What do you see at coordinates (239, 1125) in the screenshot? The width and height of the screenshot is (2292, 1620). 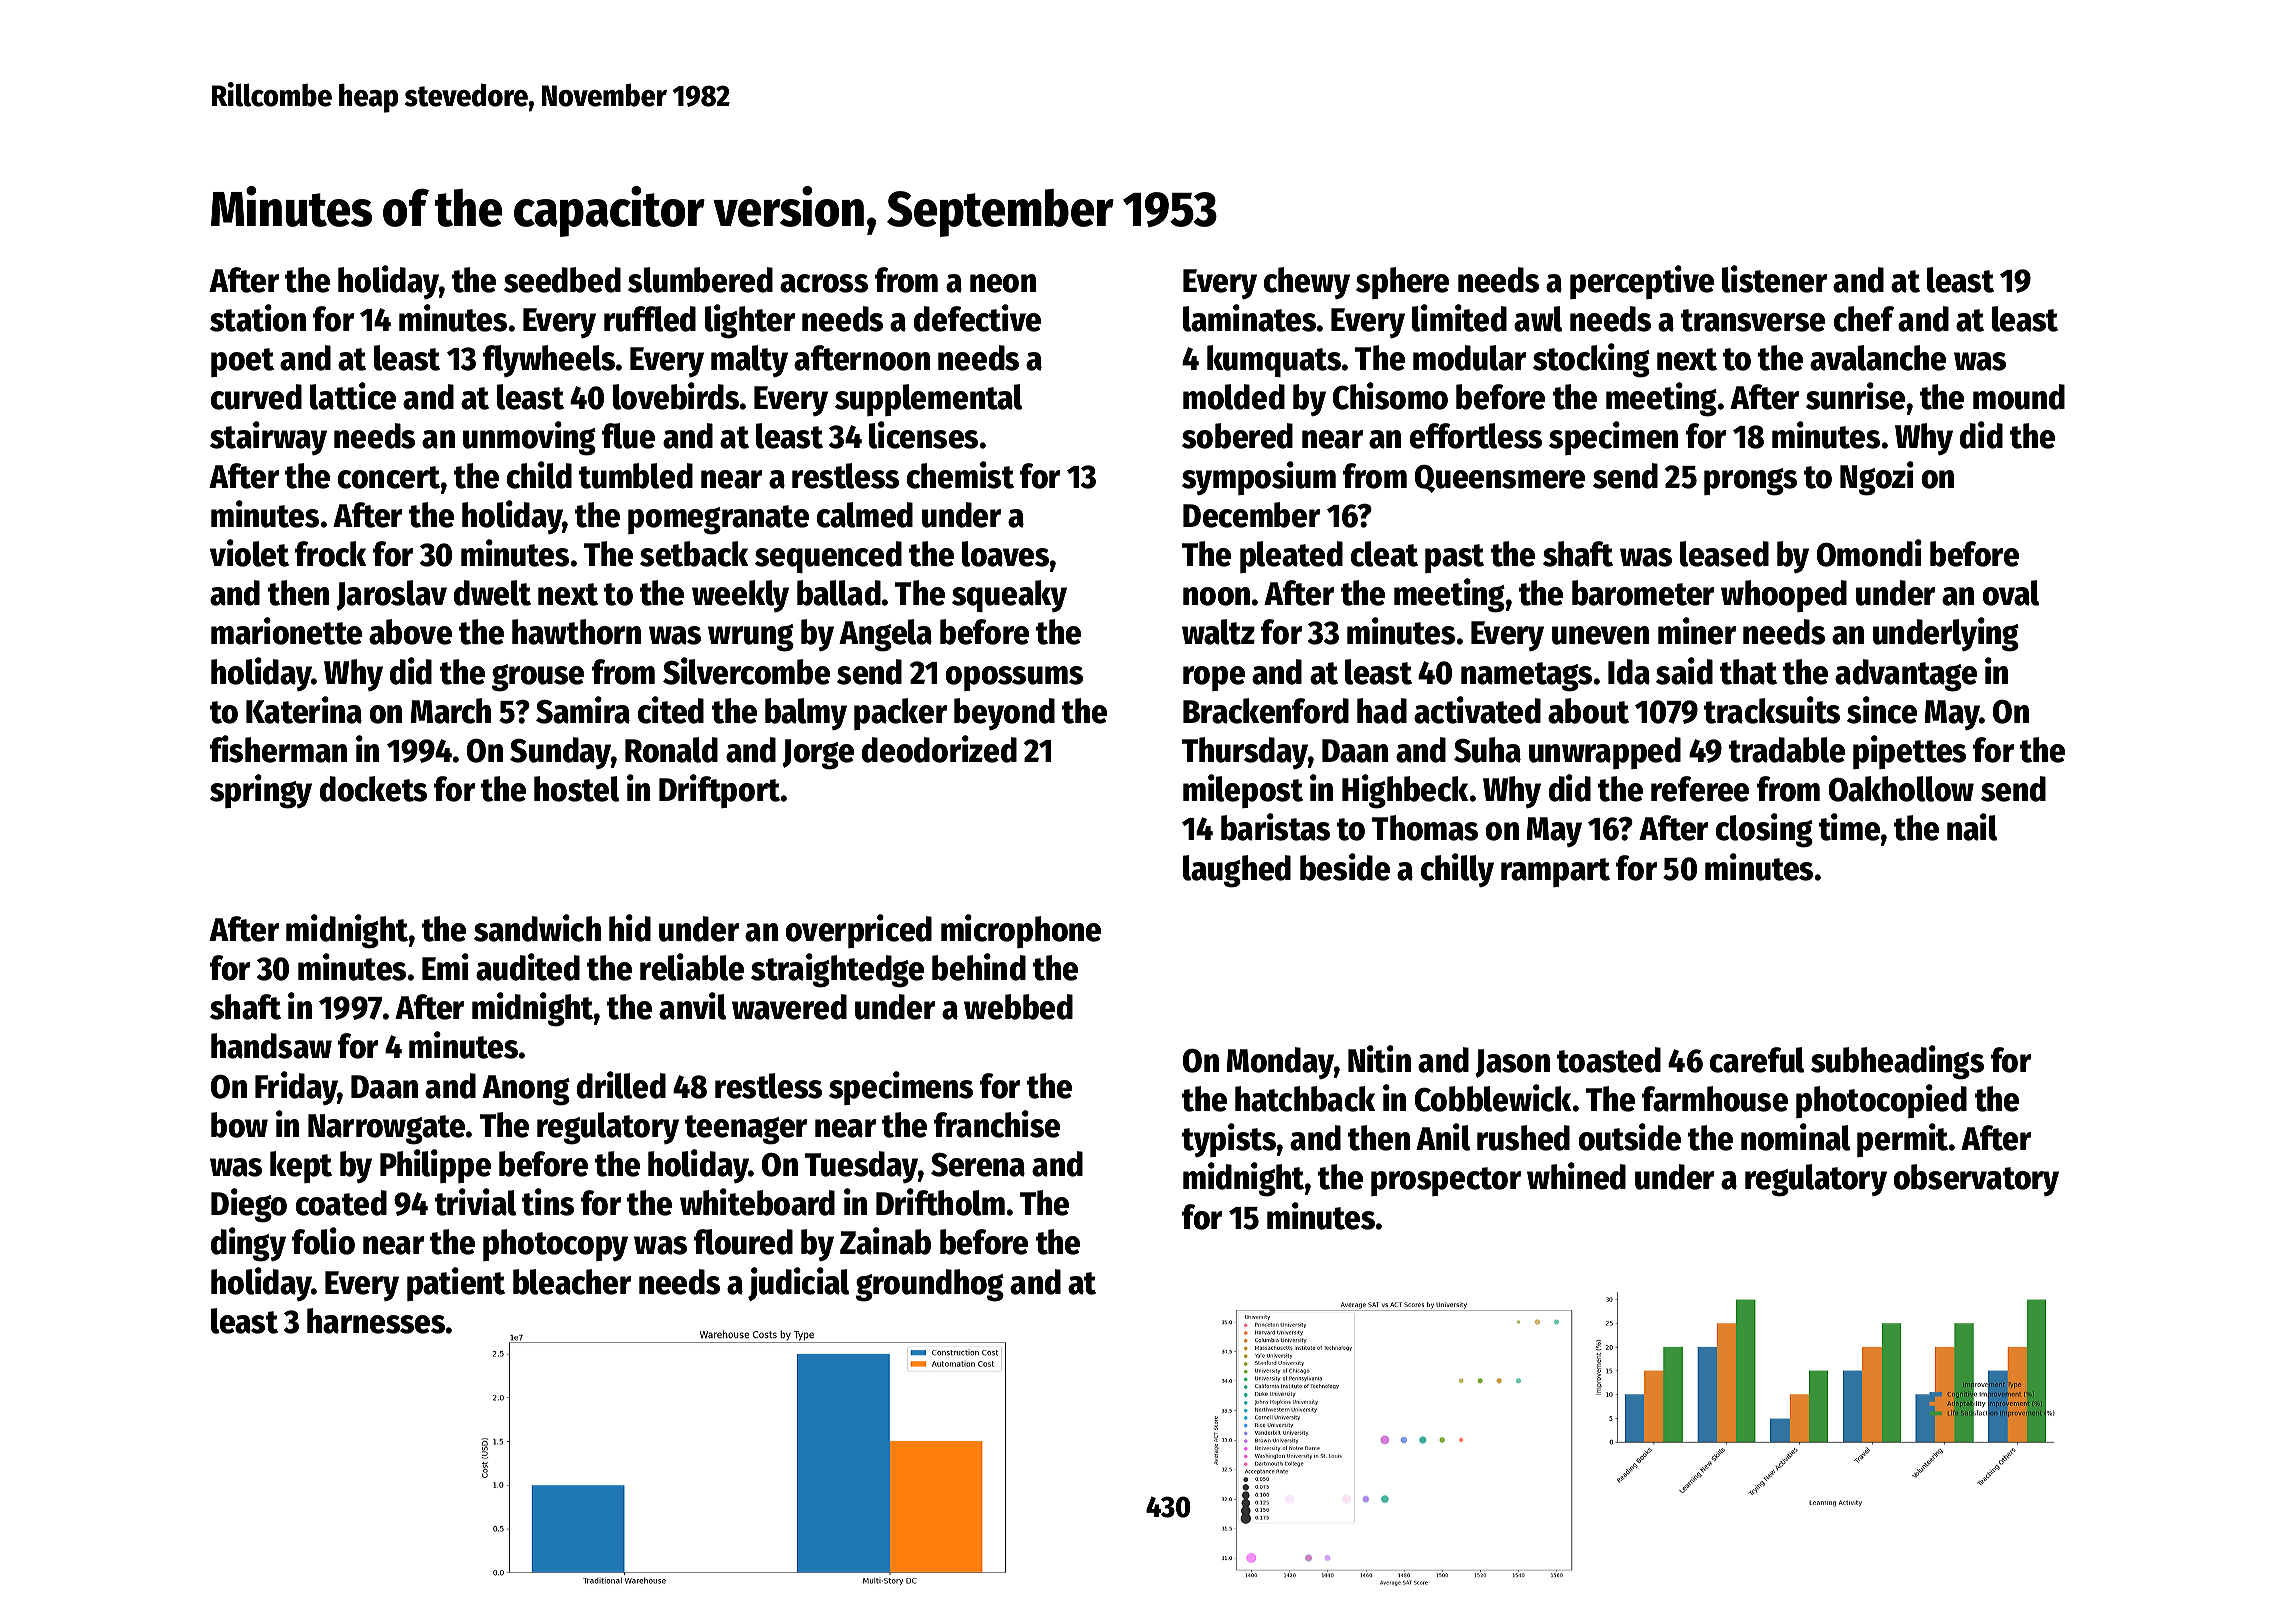 I see `bow` at bounding box center [239, 1125].
